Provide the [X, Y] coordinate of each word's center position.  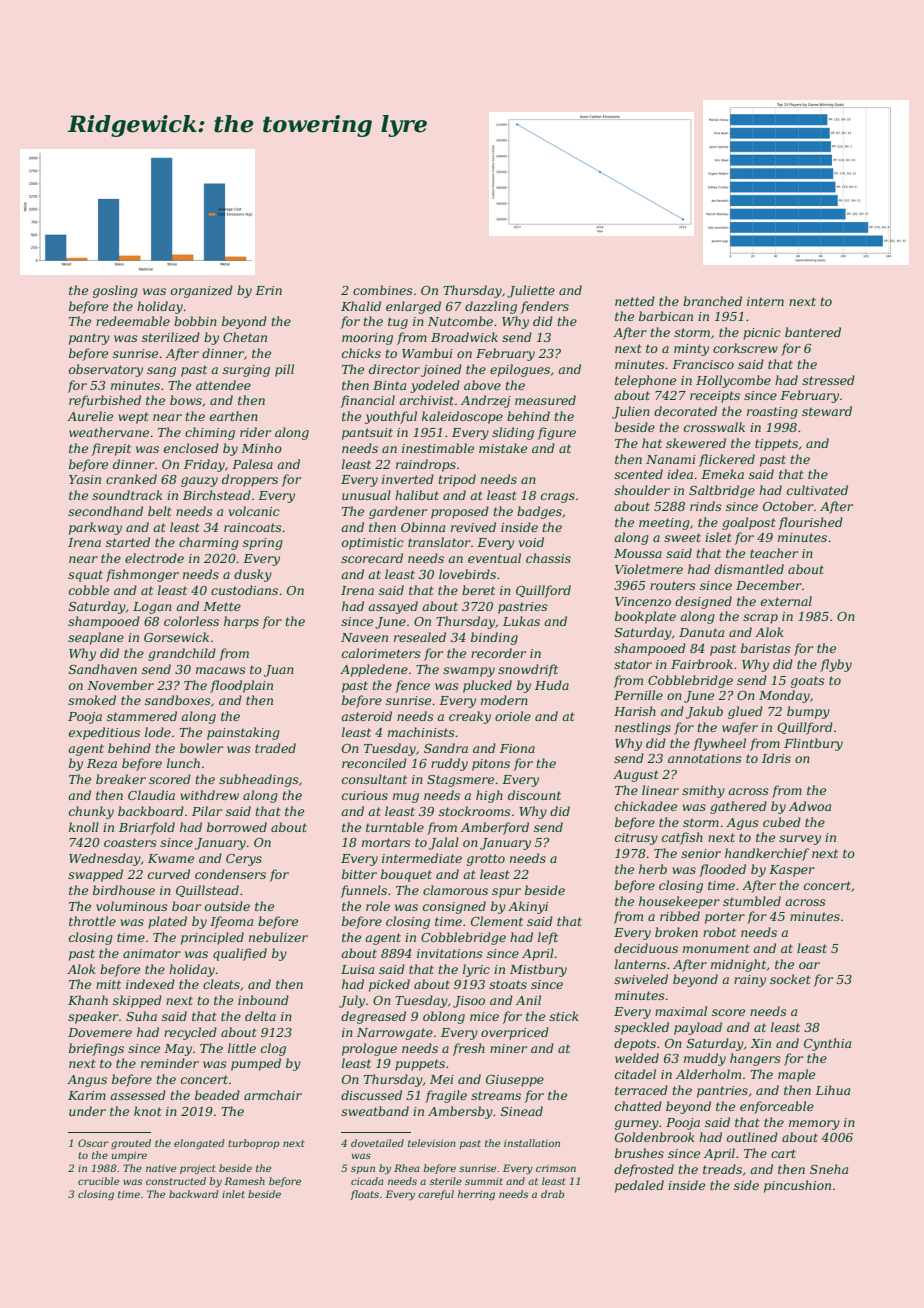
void [531, 542]
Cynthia [827, 1044]
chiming [210, 433]
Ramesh [244, 1181]
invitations [450, 953]
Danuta [701, 632]
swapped [95, 875]
